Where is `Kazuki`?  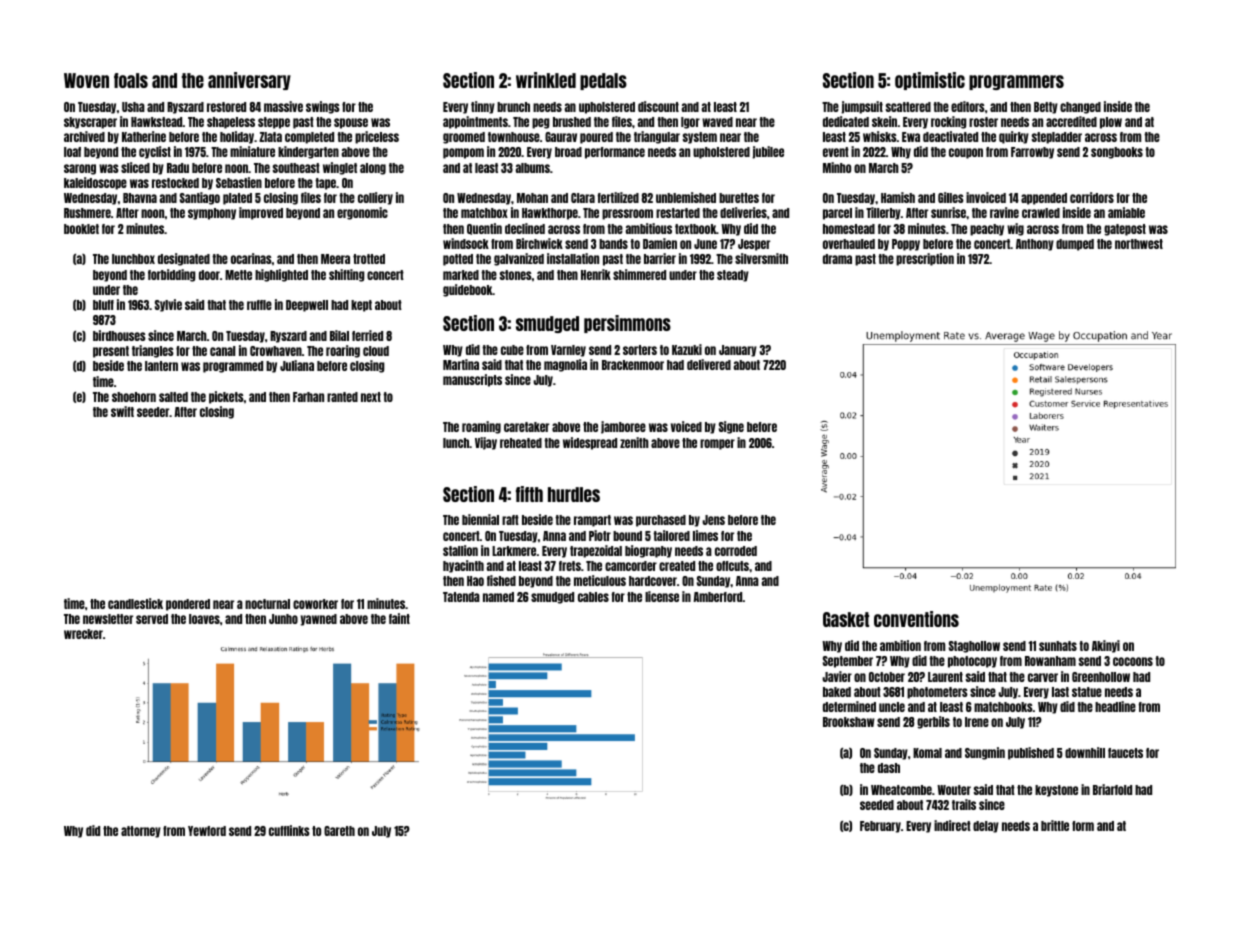 Kazuki is located at coordinates (687, 349).
